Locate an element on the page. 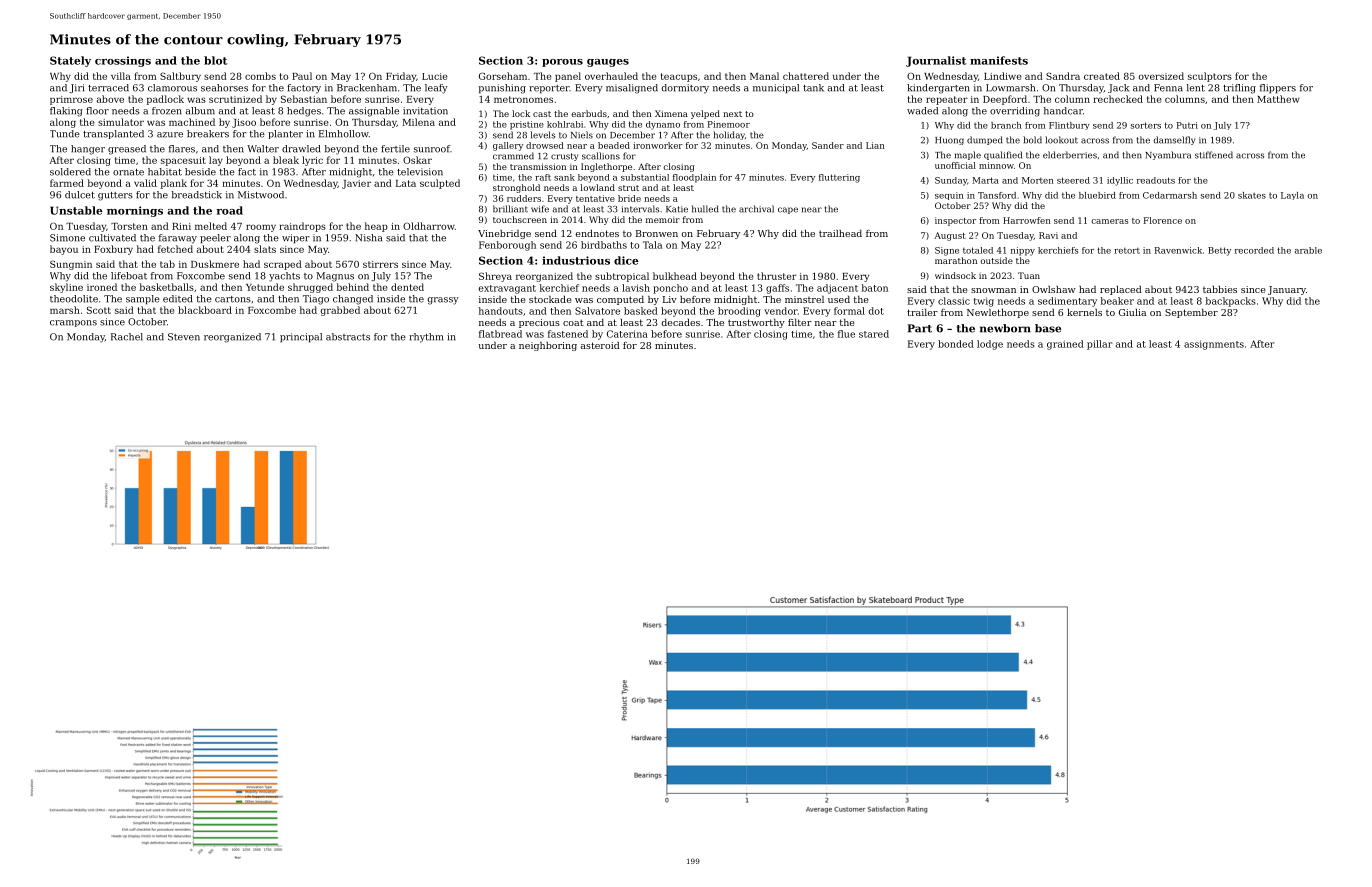 Image resolution: width=1372 pixels, height=887 pixels. touchscreen is located at coordinates (520, 219).
